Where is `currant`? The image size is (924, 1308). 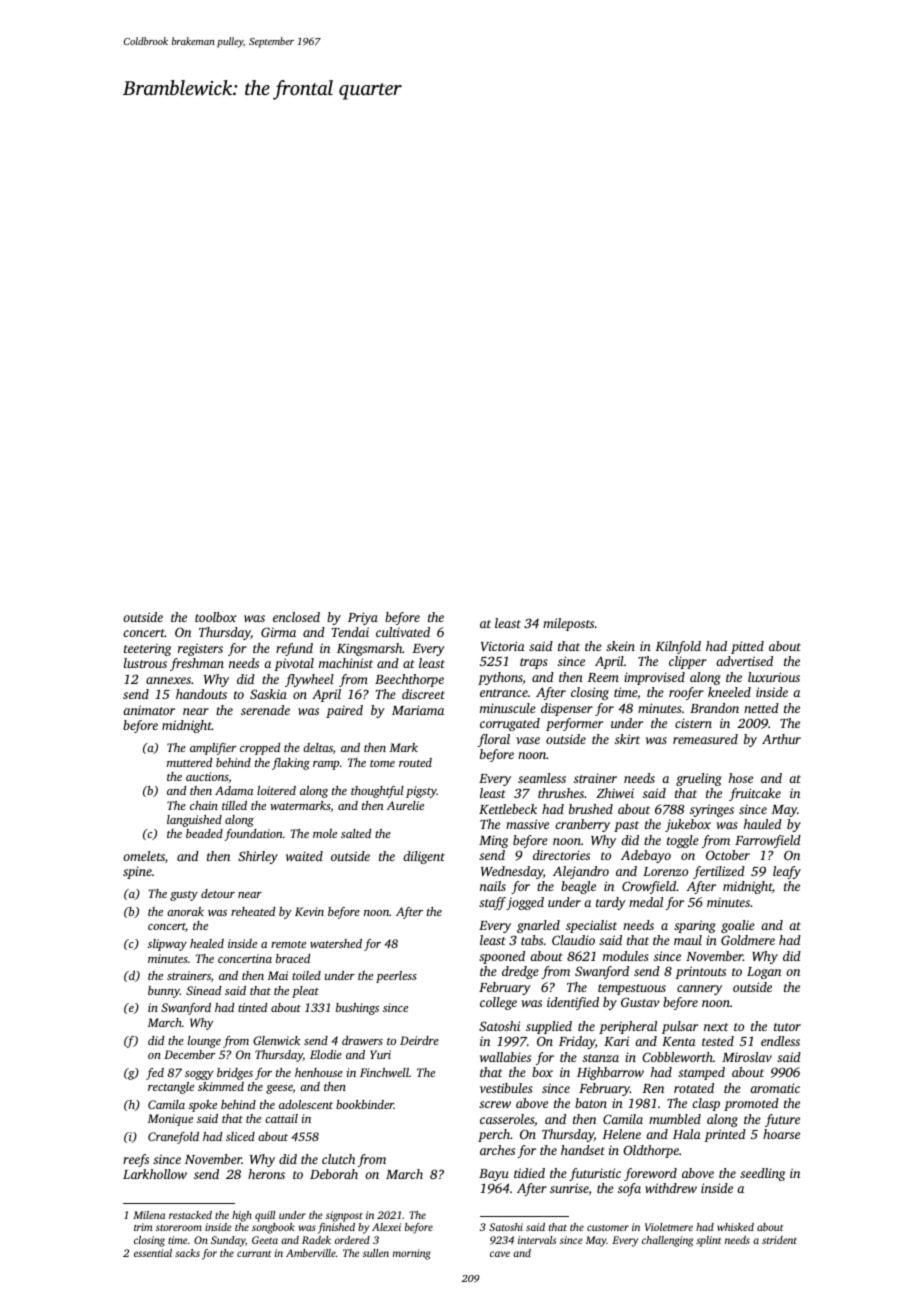
currant is located at coordinates (254, 1254).
